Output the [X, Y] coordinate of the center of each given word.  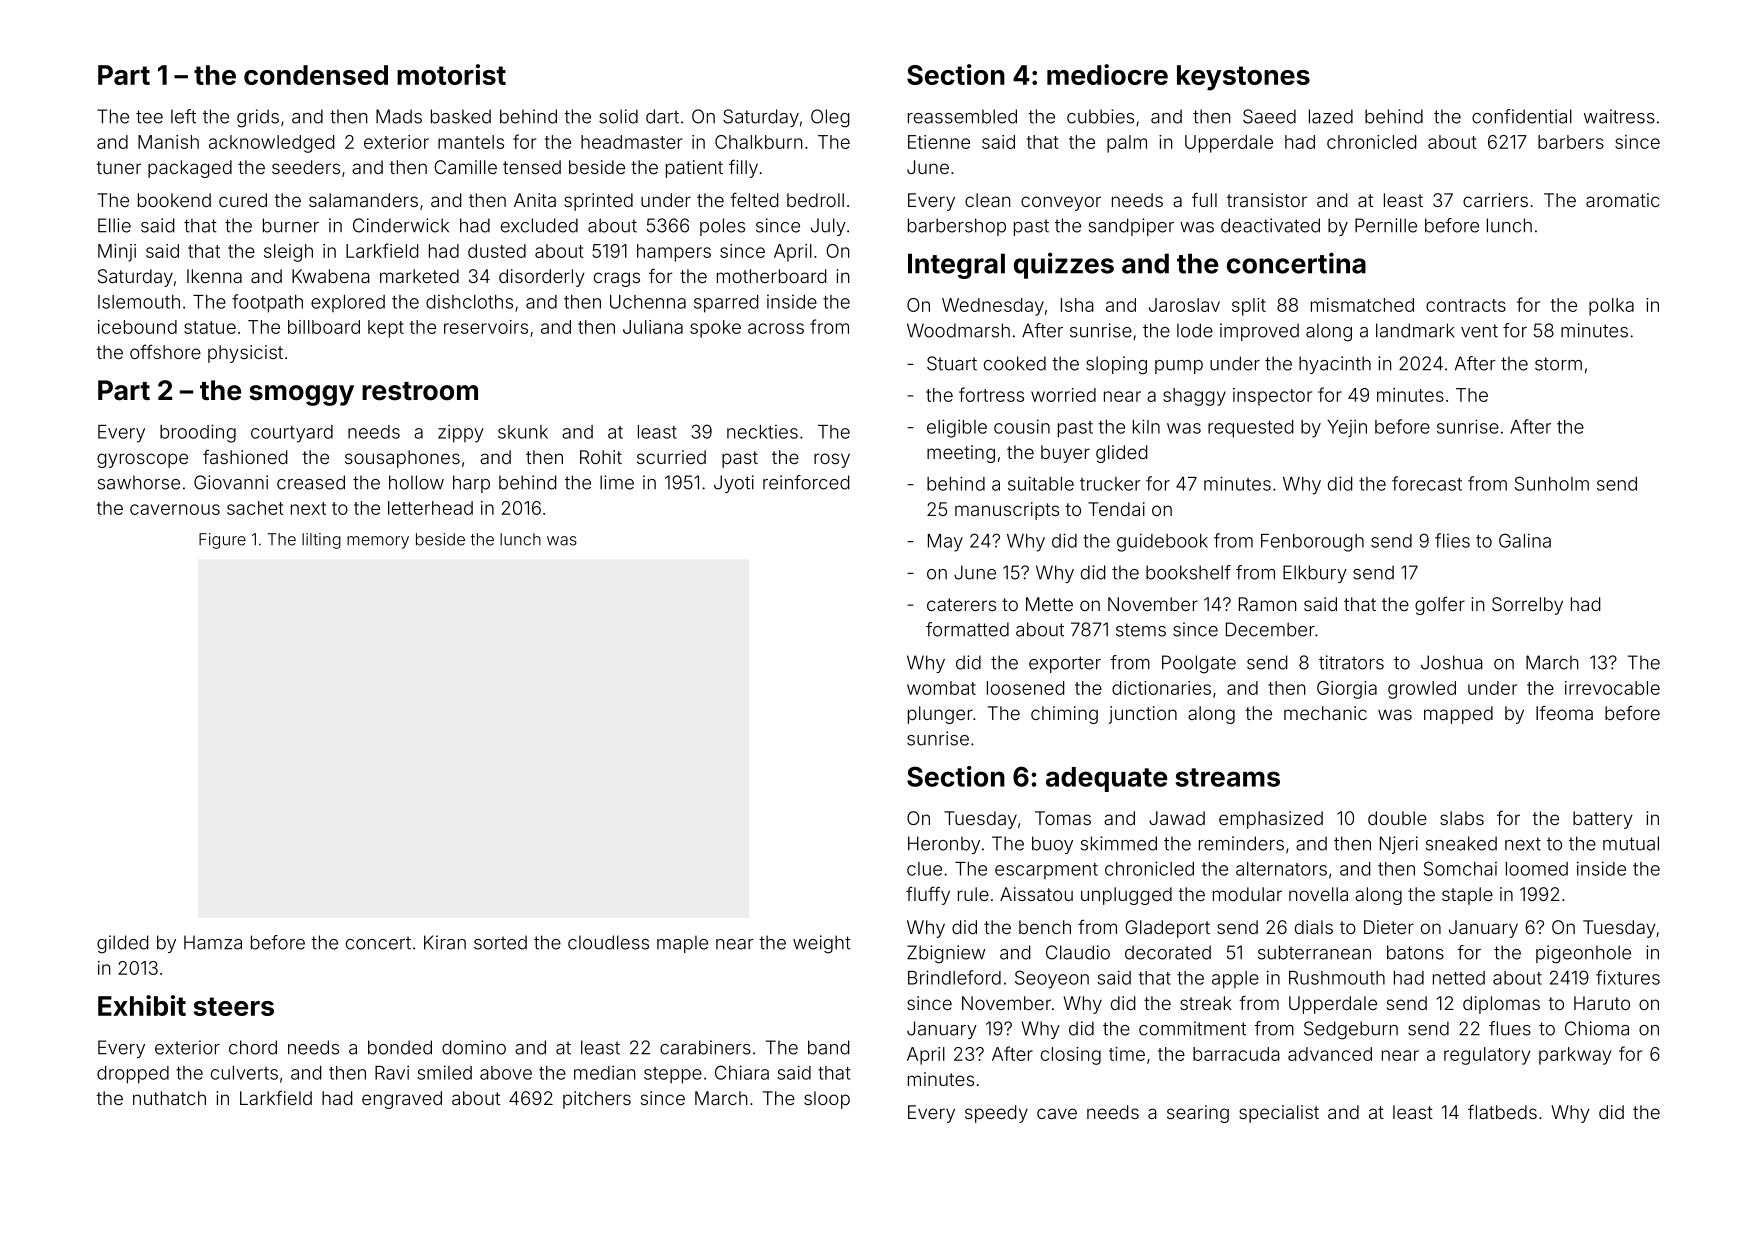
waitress [1619, 116]
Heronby [944, 845]
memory [378, 542]
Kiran [445, 942]
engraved [402, 1100]
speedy [996, 1114]
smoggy [301, 395]
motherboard [771, 276]
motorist [451, 74]
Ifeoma [1564, 712]
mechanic [1325, 713]
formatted [967, 629]
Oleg [830, 118]
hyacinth [1335, 365]
